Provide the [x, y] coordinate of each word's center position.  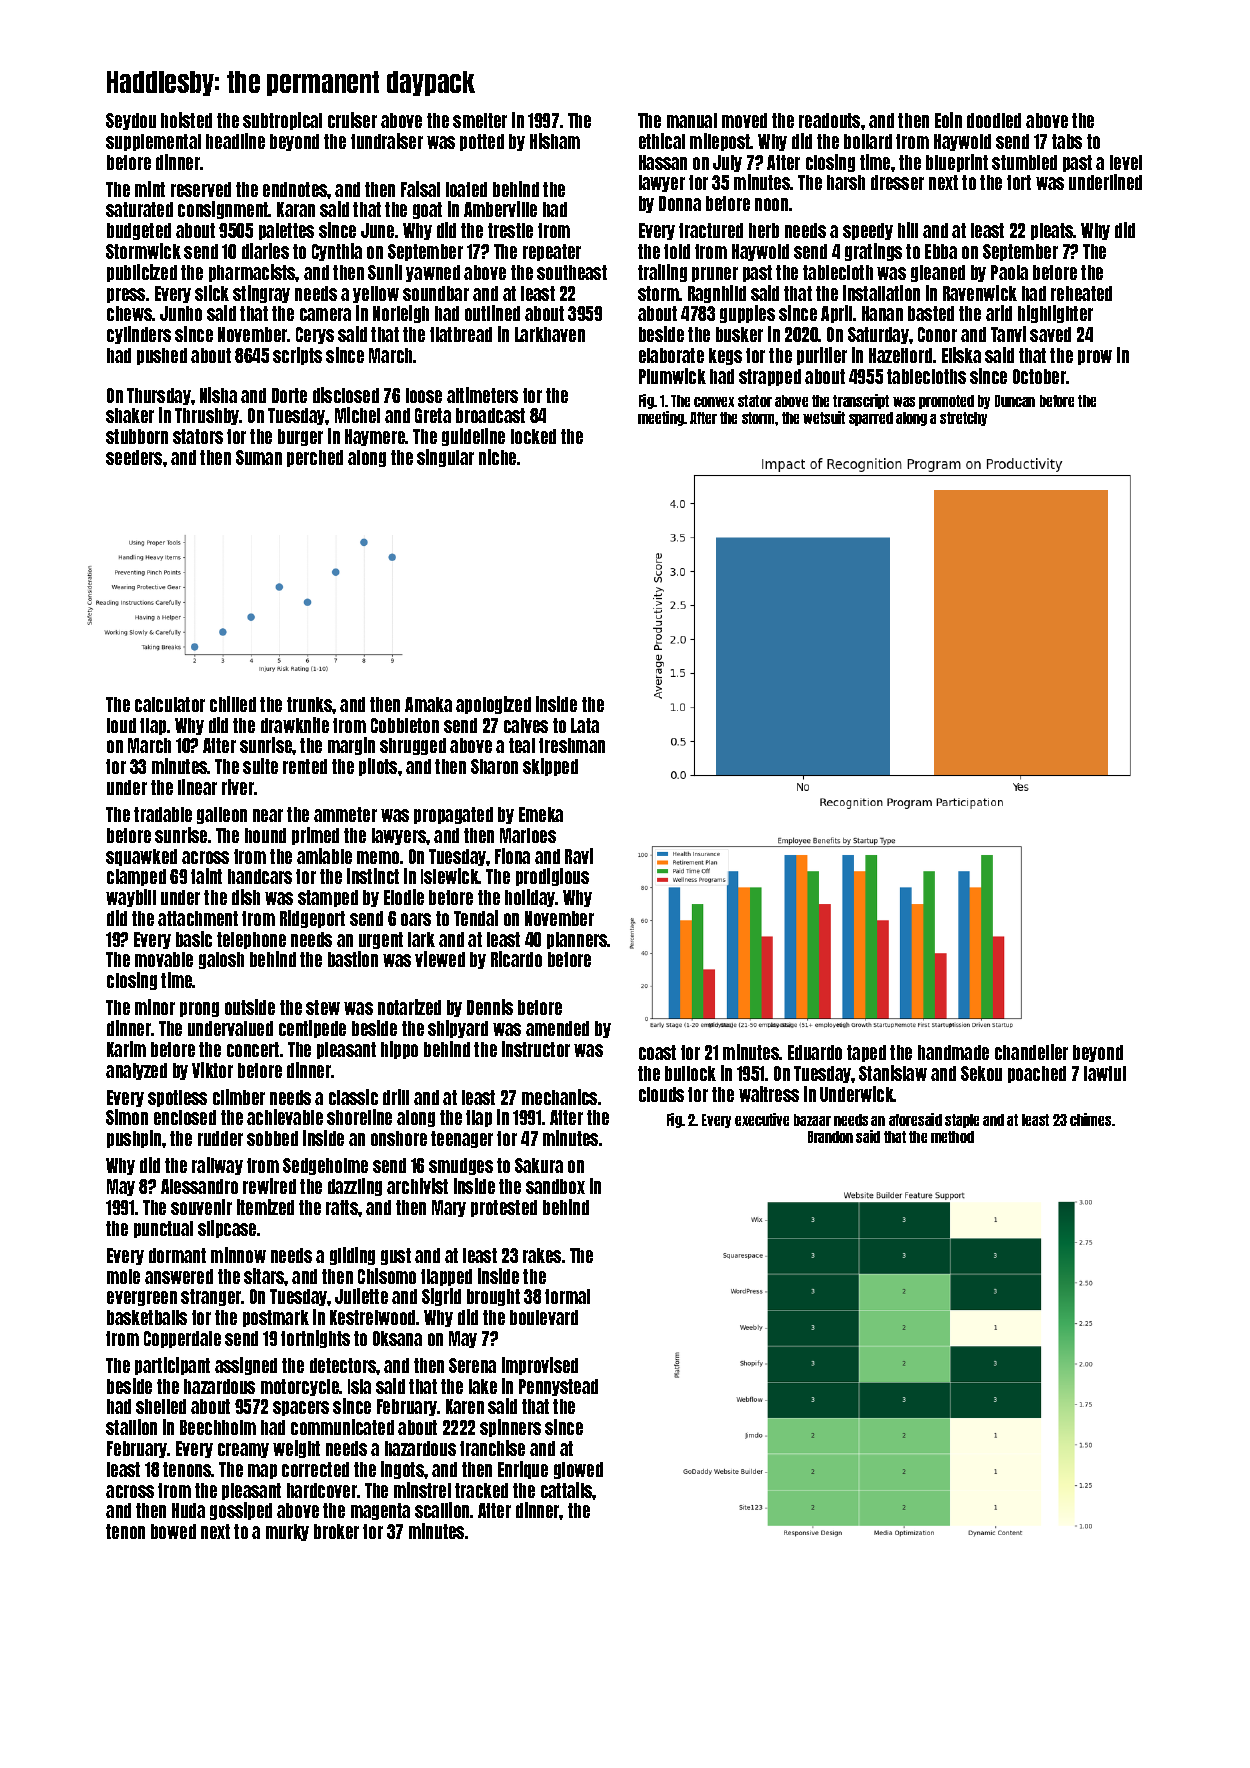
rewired [269, 1186]
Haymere [375, 437]
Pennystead [558, 1387]
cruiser [352, 120]
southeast [572, 272]
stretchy [963, 419]
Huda [188, 1510]
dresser [897, 182]
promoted [946, 402]
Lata [585, 725]
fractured [711, 230]
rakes [542, 1255]
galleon [222, 815]
